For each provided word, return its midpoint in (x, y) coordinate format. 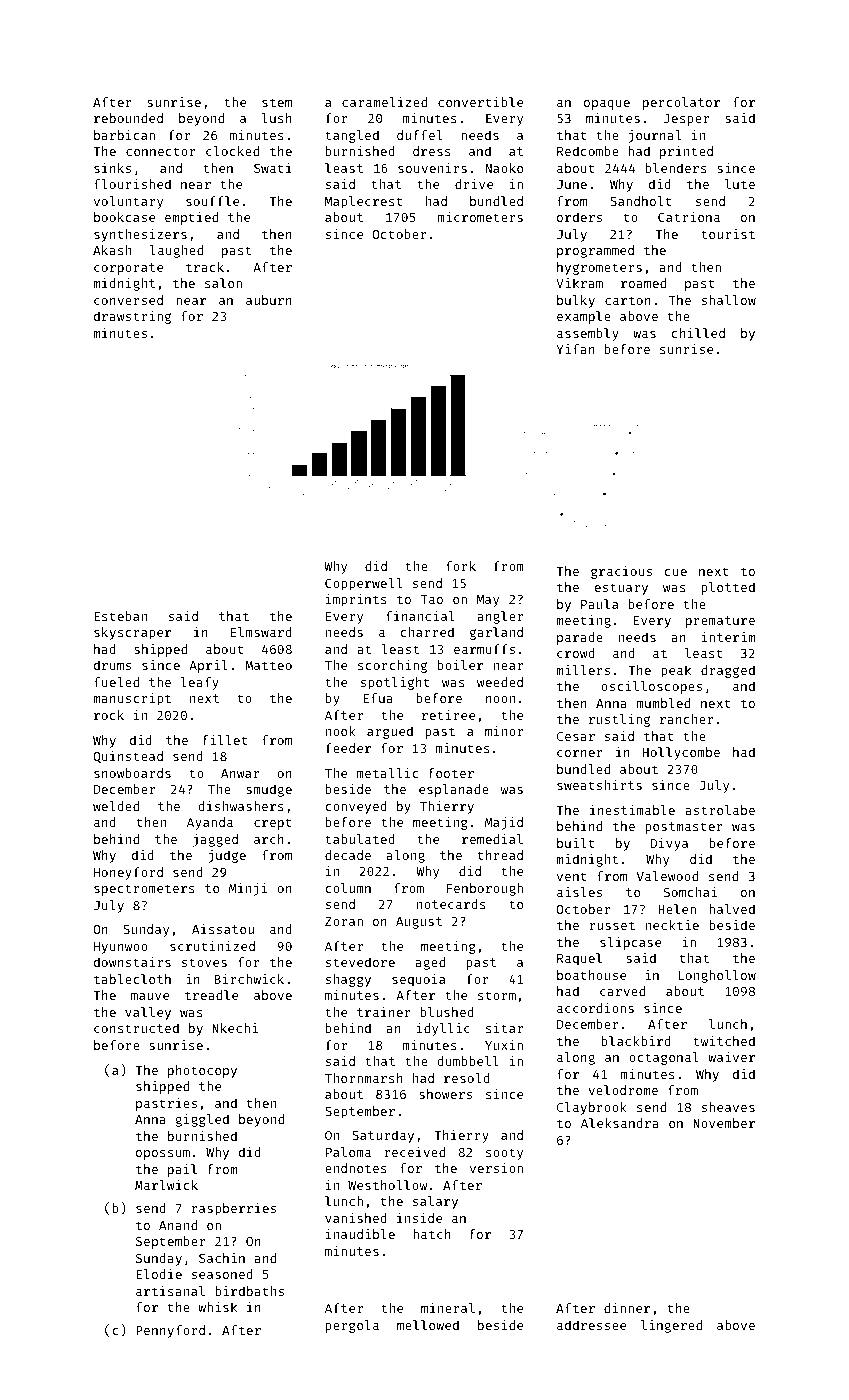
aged (430, 963)
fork (461, 566)
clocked (232, 151)
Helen (677, 909)
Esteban (120, 616)
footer (451, 773)
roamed (643, 283)
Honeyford (128, 873)
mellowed (428, 1325)
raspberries (234, 1209)
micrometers (480, 217)
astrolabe (720, 810)
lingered (671, 1326)
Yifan (575, 349)
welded (116, 806)
